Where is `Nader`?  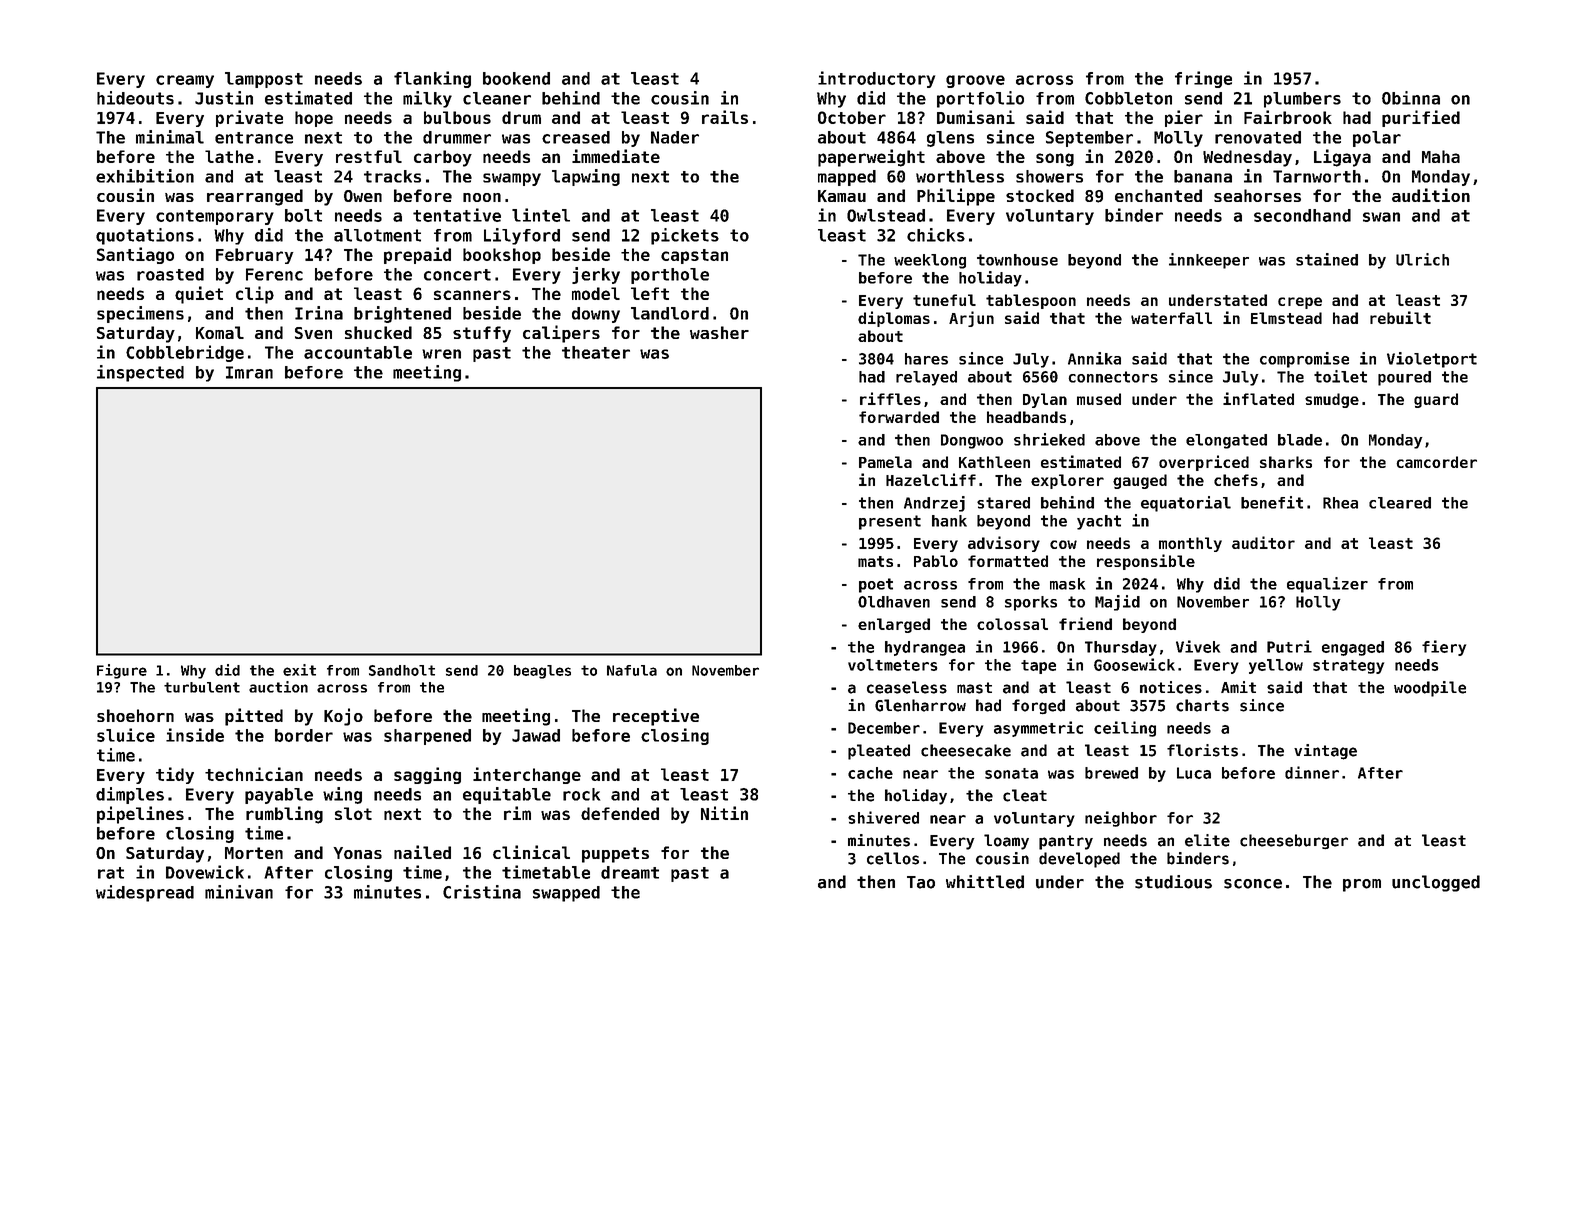 Nader is located at coordinates (675, 137).
